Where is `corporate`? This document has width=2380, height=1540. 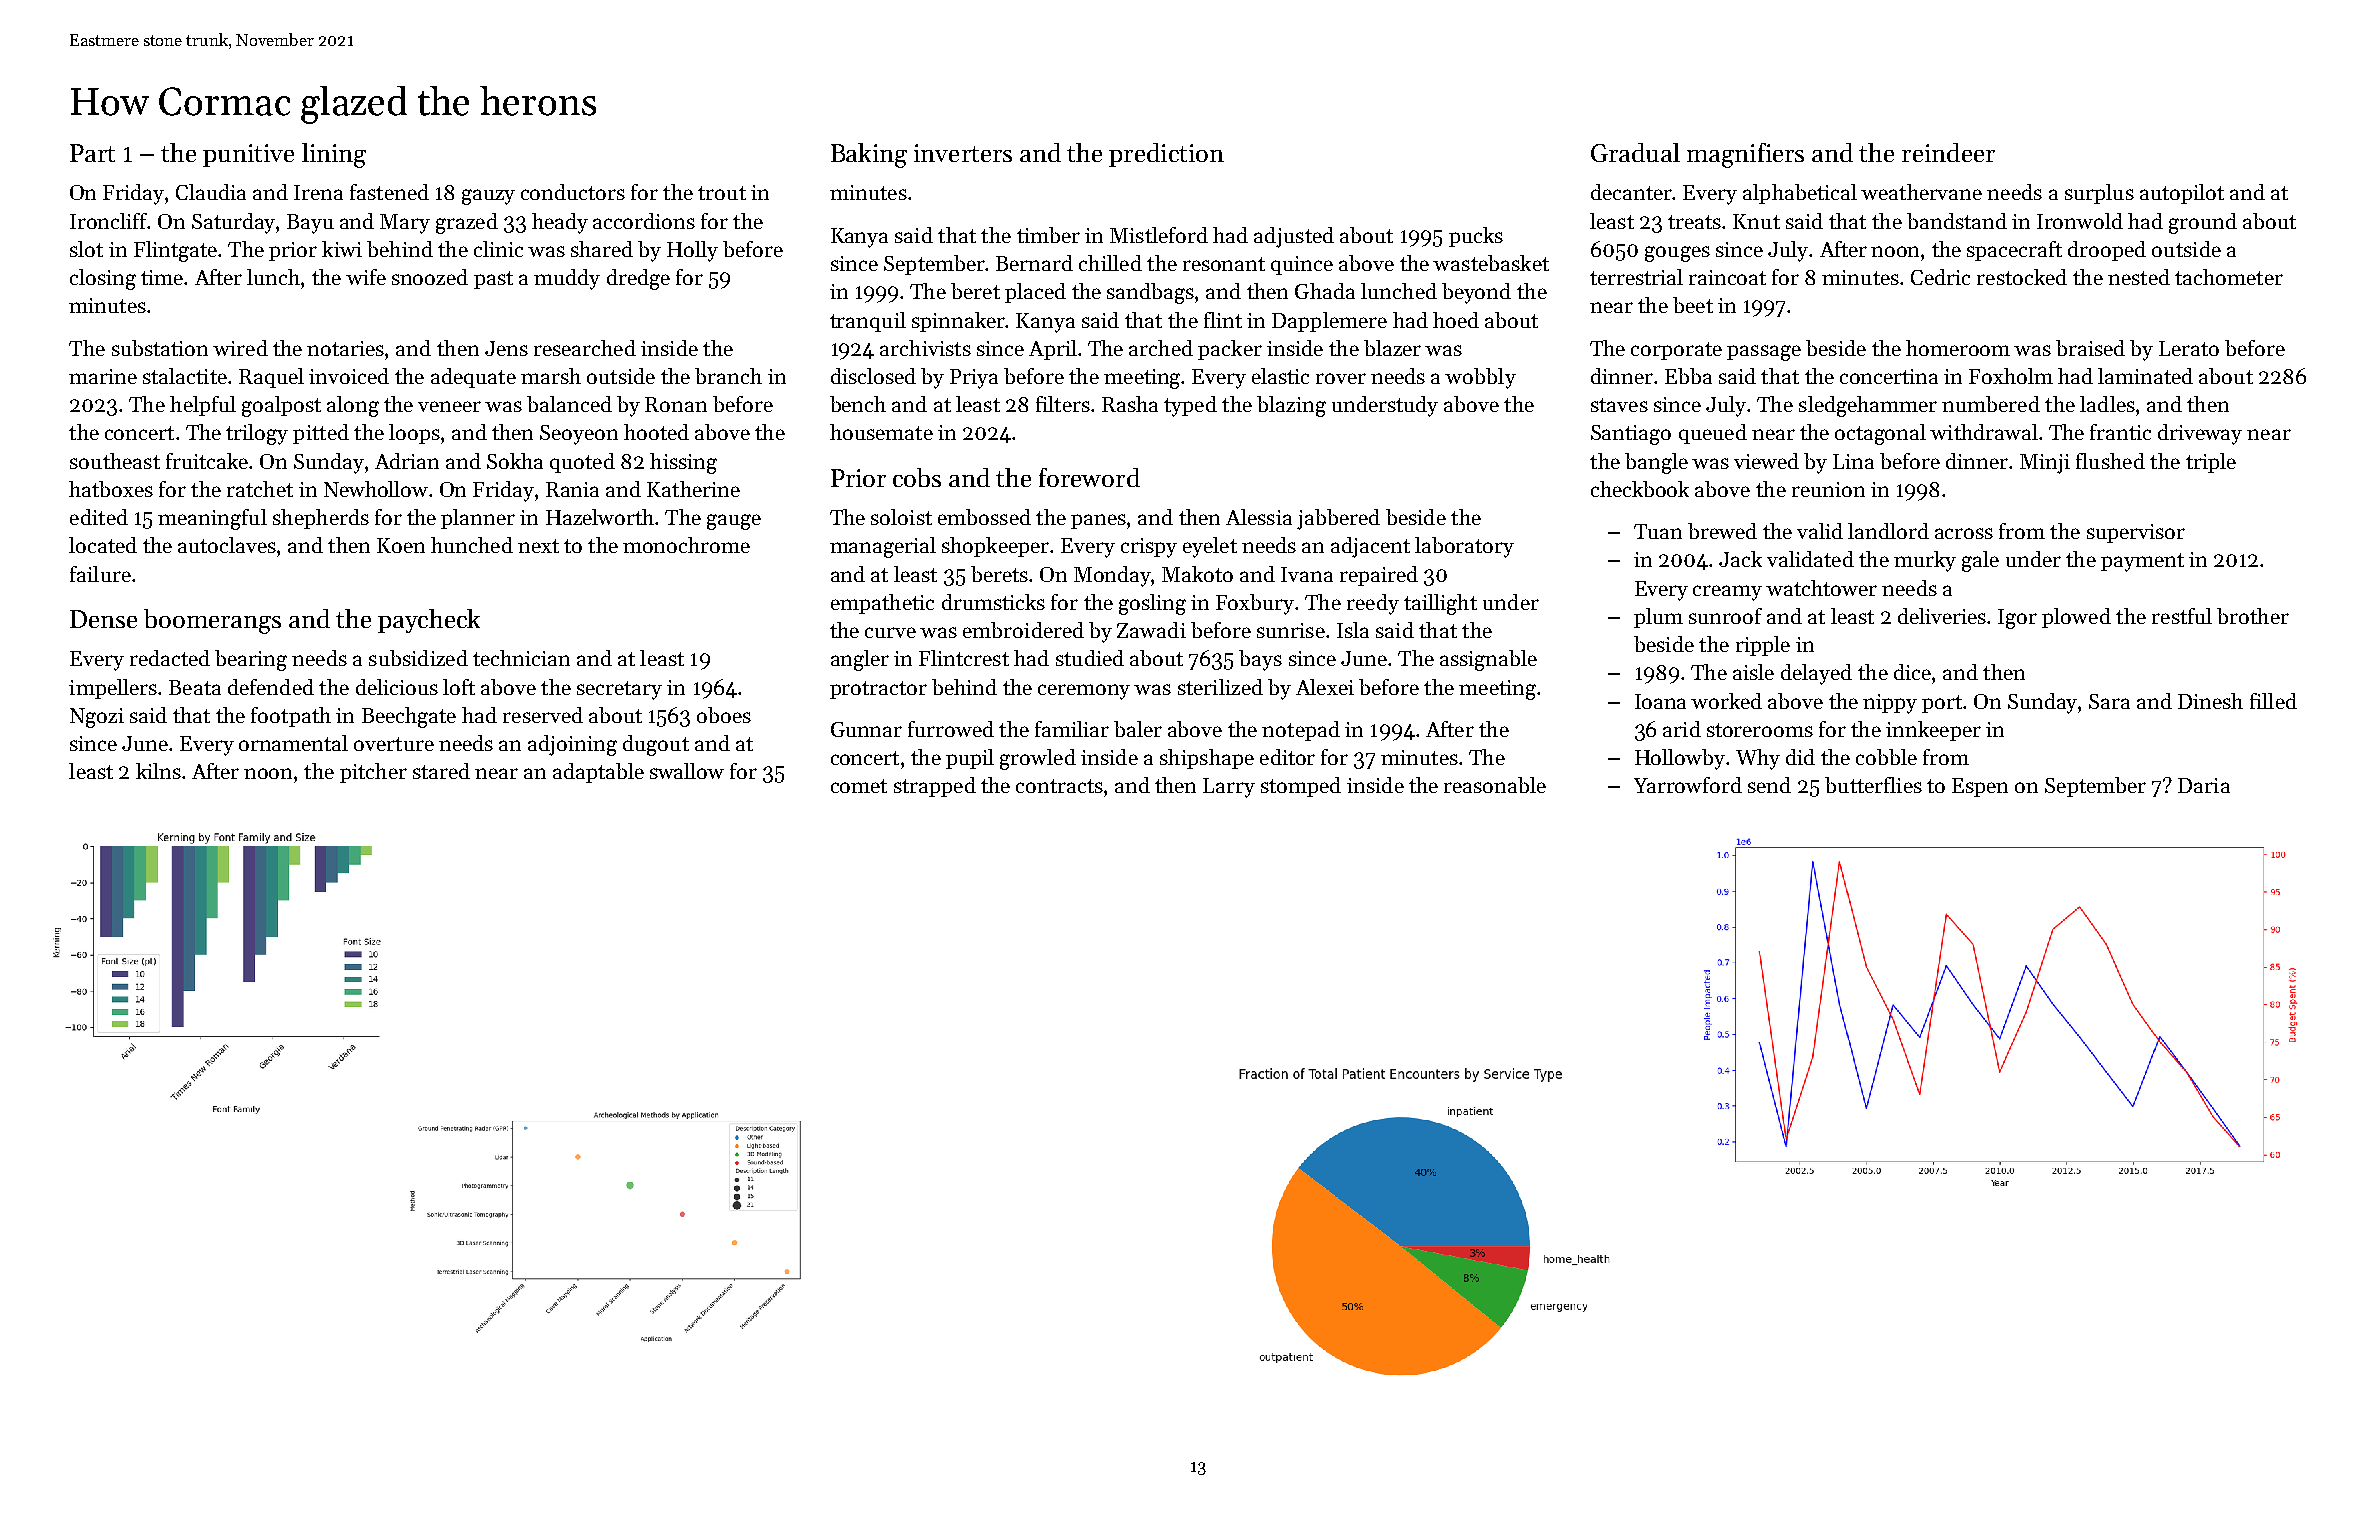 corporate is located at coordinates (1676, 351).
